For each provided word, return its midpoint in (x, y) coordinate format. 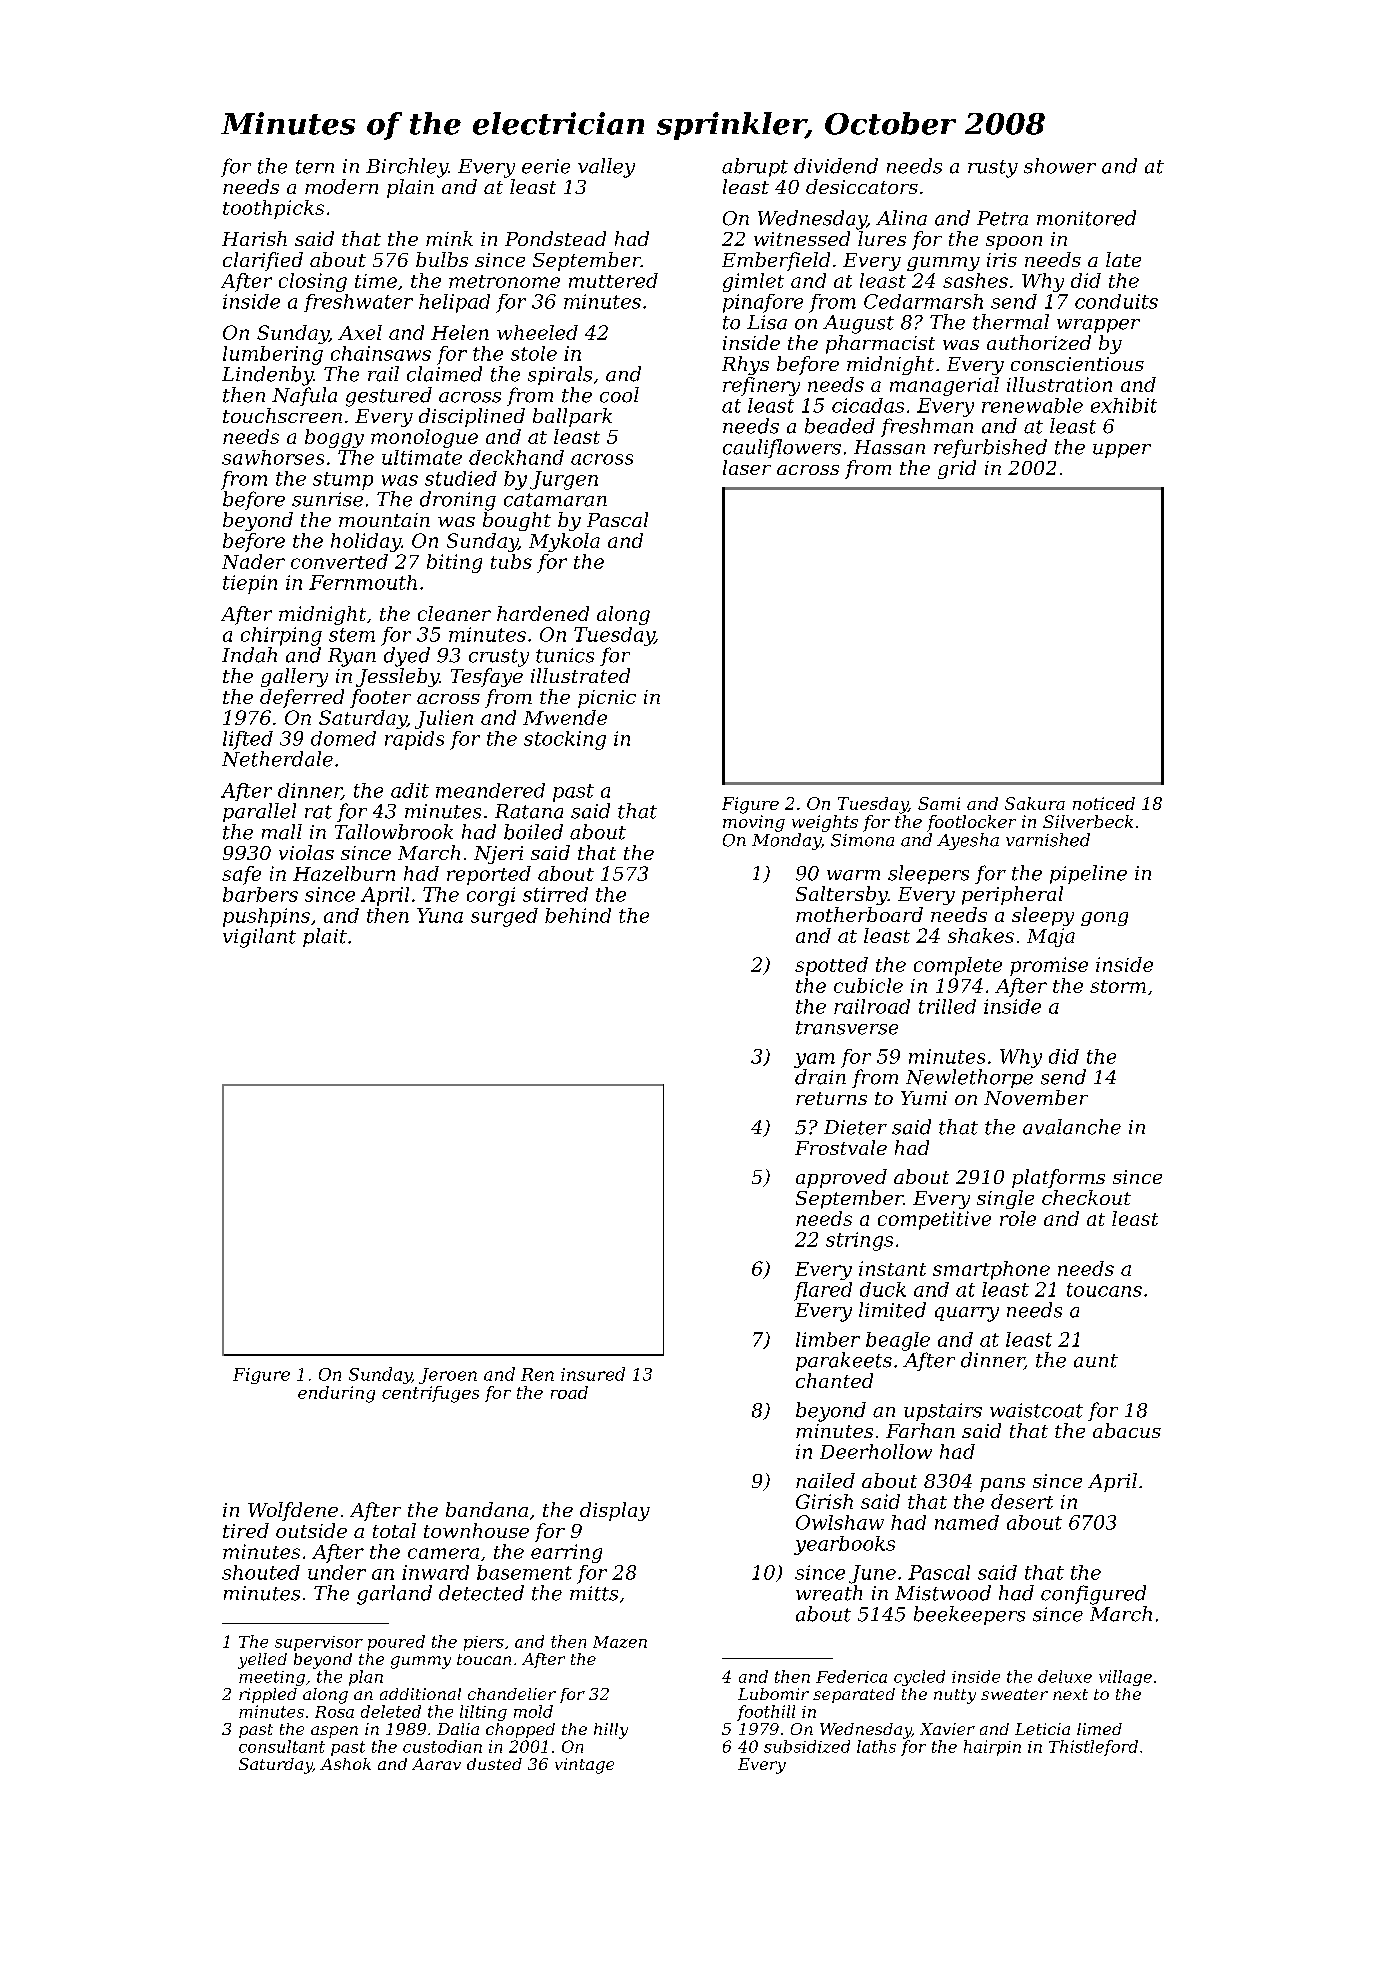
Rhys (745, 365)
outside (311, 1530)
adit (410, 790)
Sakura (1035, 803)
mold (533, 1711)
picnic (607, 699)
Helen (460, 332)
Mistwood (943, 1593)
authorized (1039, 342)
